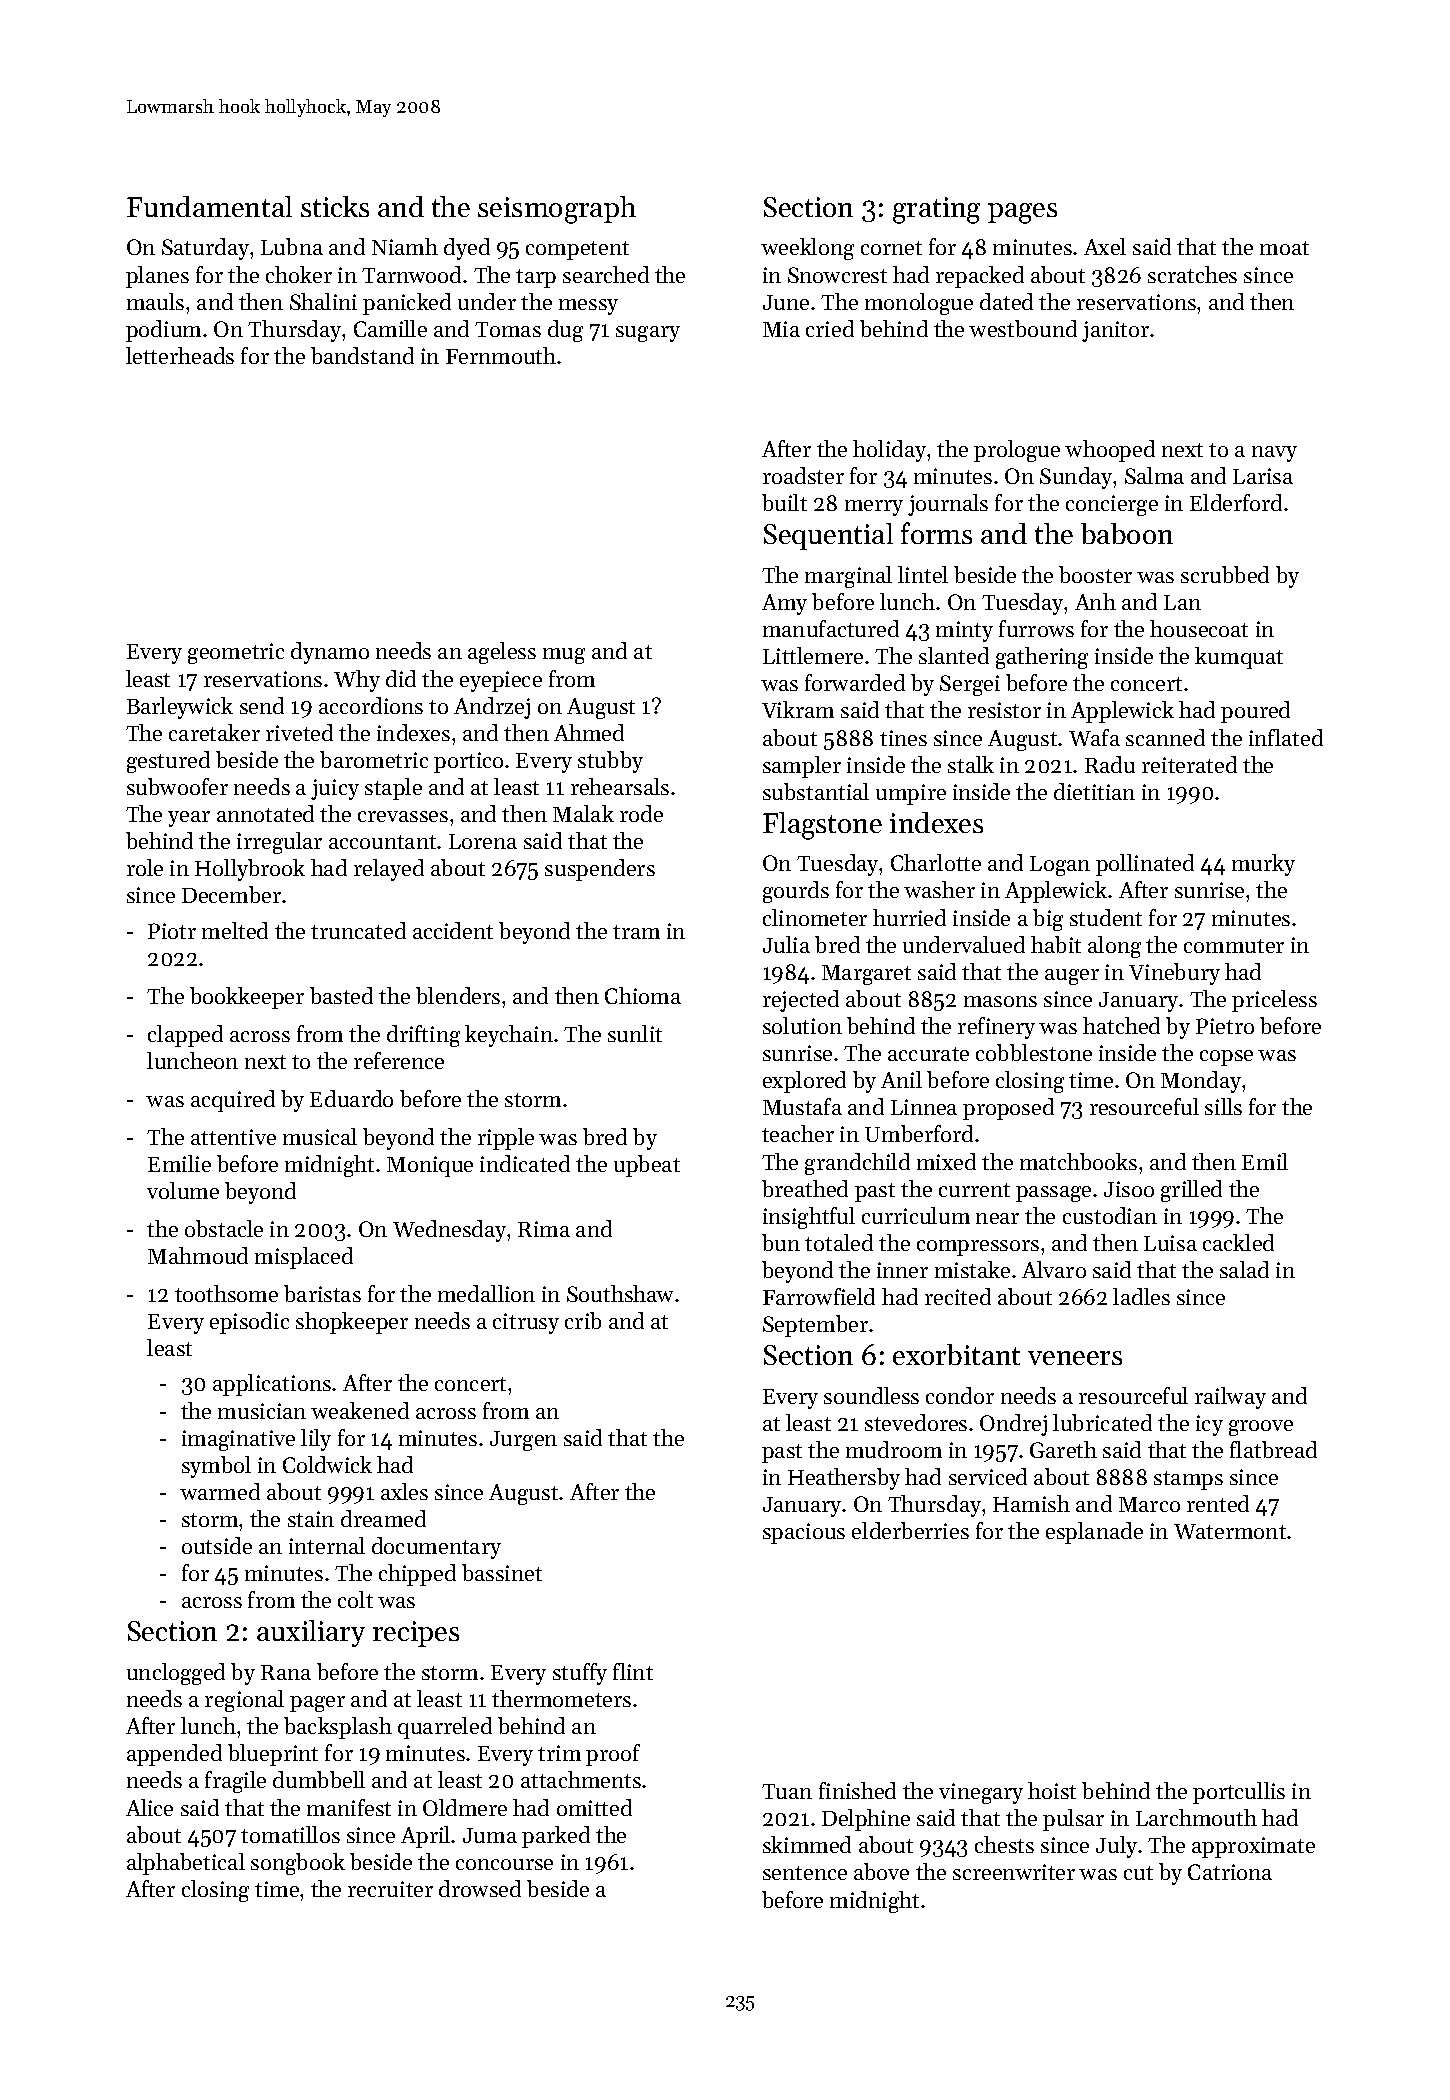  I want to click on bookkeeper, so click(247, 998).
